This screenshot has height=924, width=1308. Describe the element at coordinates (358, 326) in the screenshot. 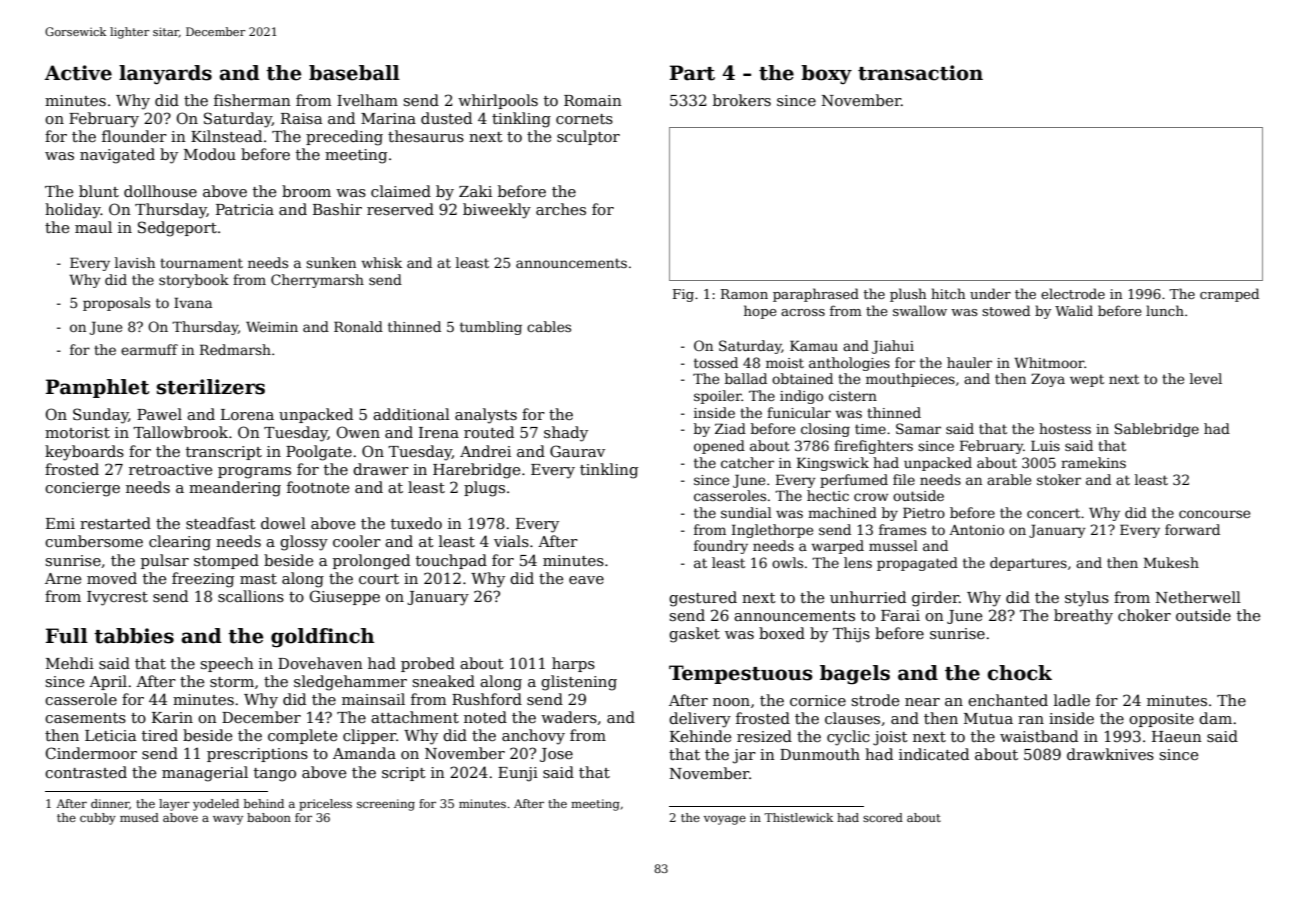

I see `Ronald` at that location.
